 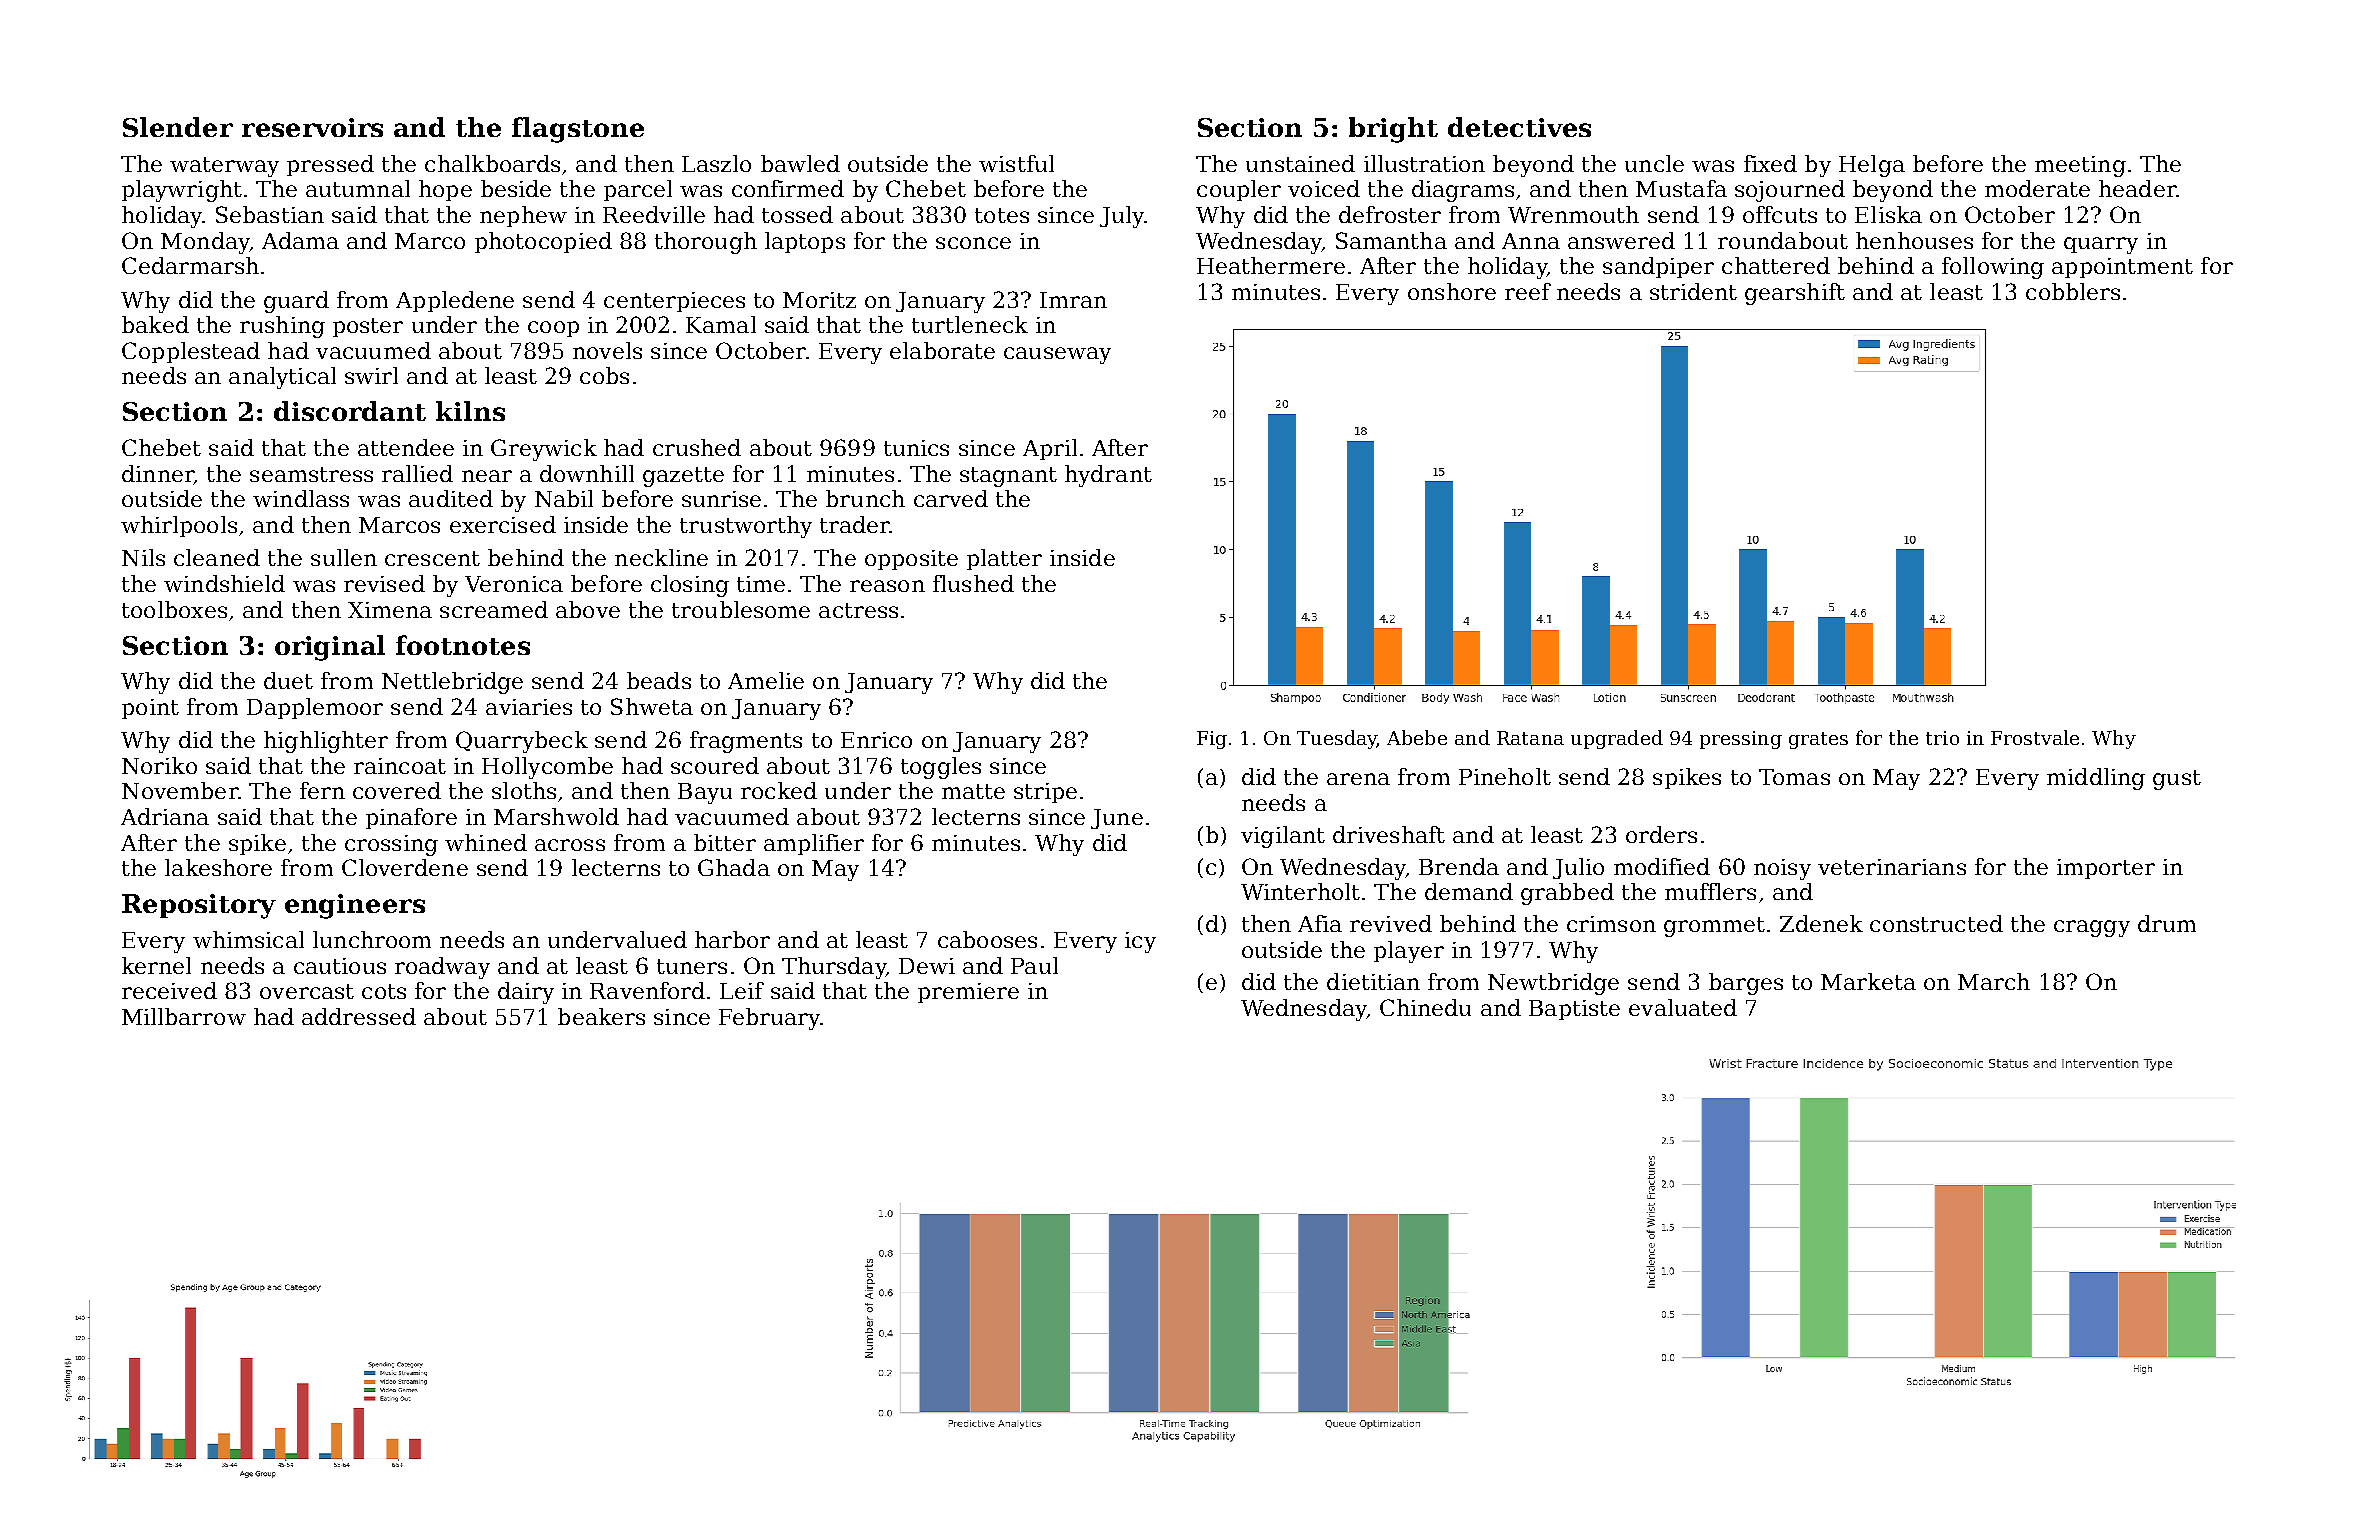 What do you see at coordinates (1108, 476) in the screenshot?
I see `hydrant` at bounding box center [1108, 476].
